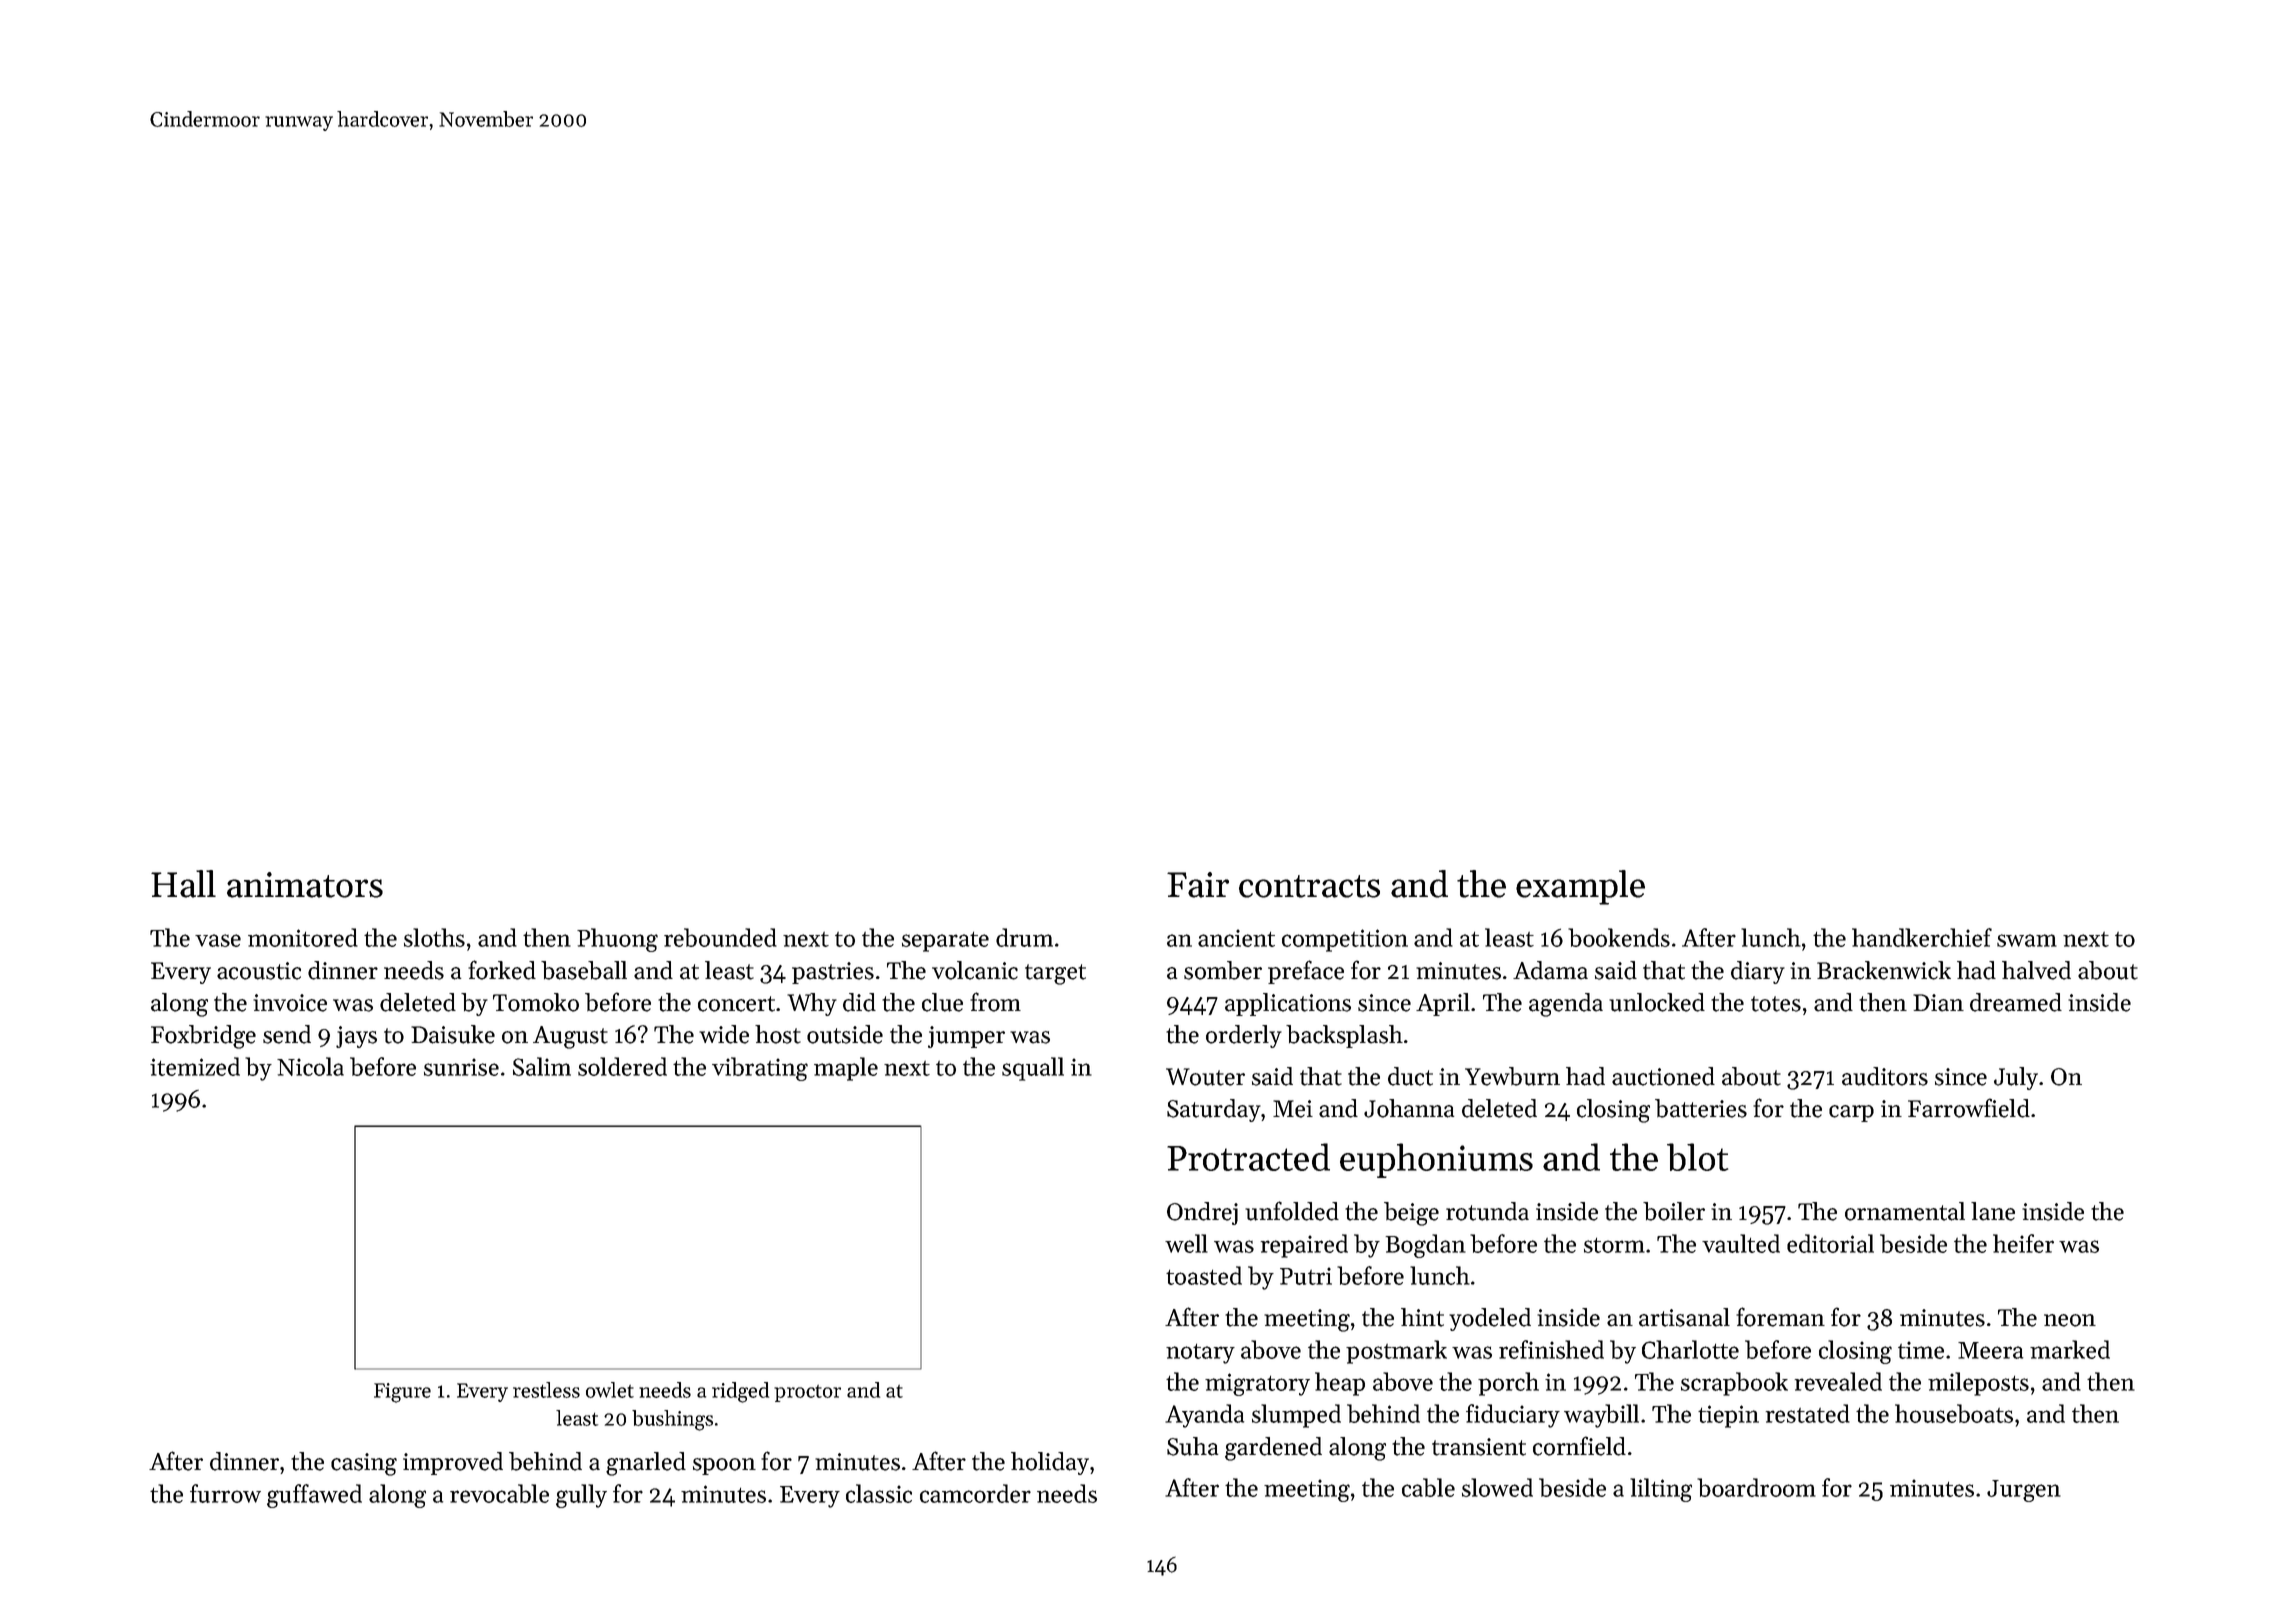 The height and width of the screenshot is (1620, 2292). I want to click on volcanic, so click(975, 970).
